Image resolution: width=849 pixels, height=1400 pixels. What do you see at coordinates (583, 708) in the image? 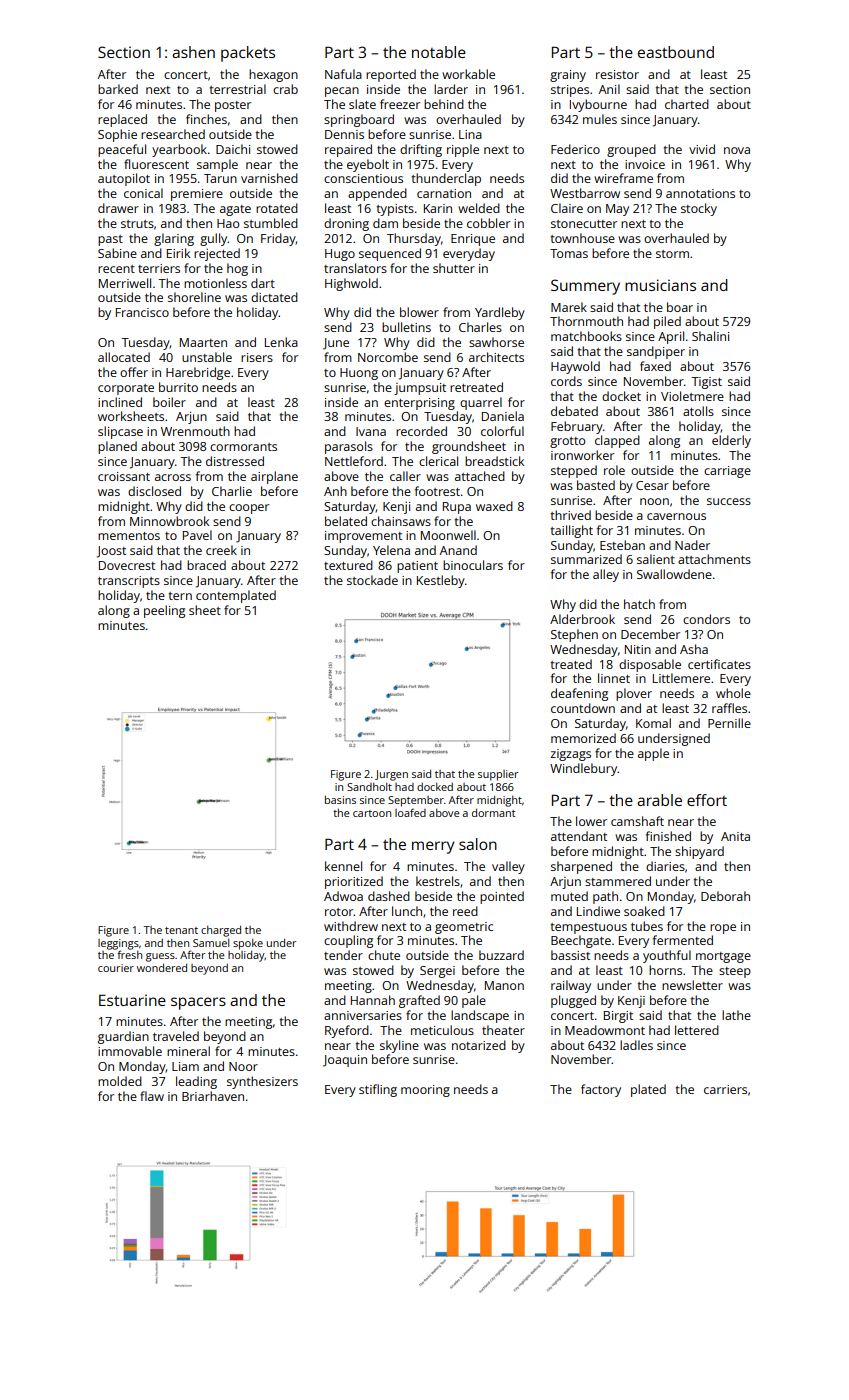
I see `countdown` at bounding box center [583, 708].
